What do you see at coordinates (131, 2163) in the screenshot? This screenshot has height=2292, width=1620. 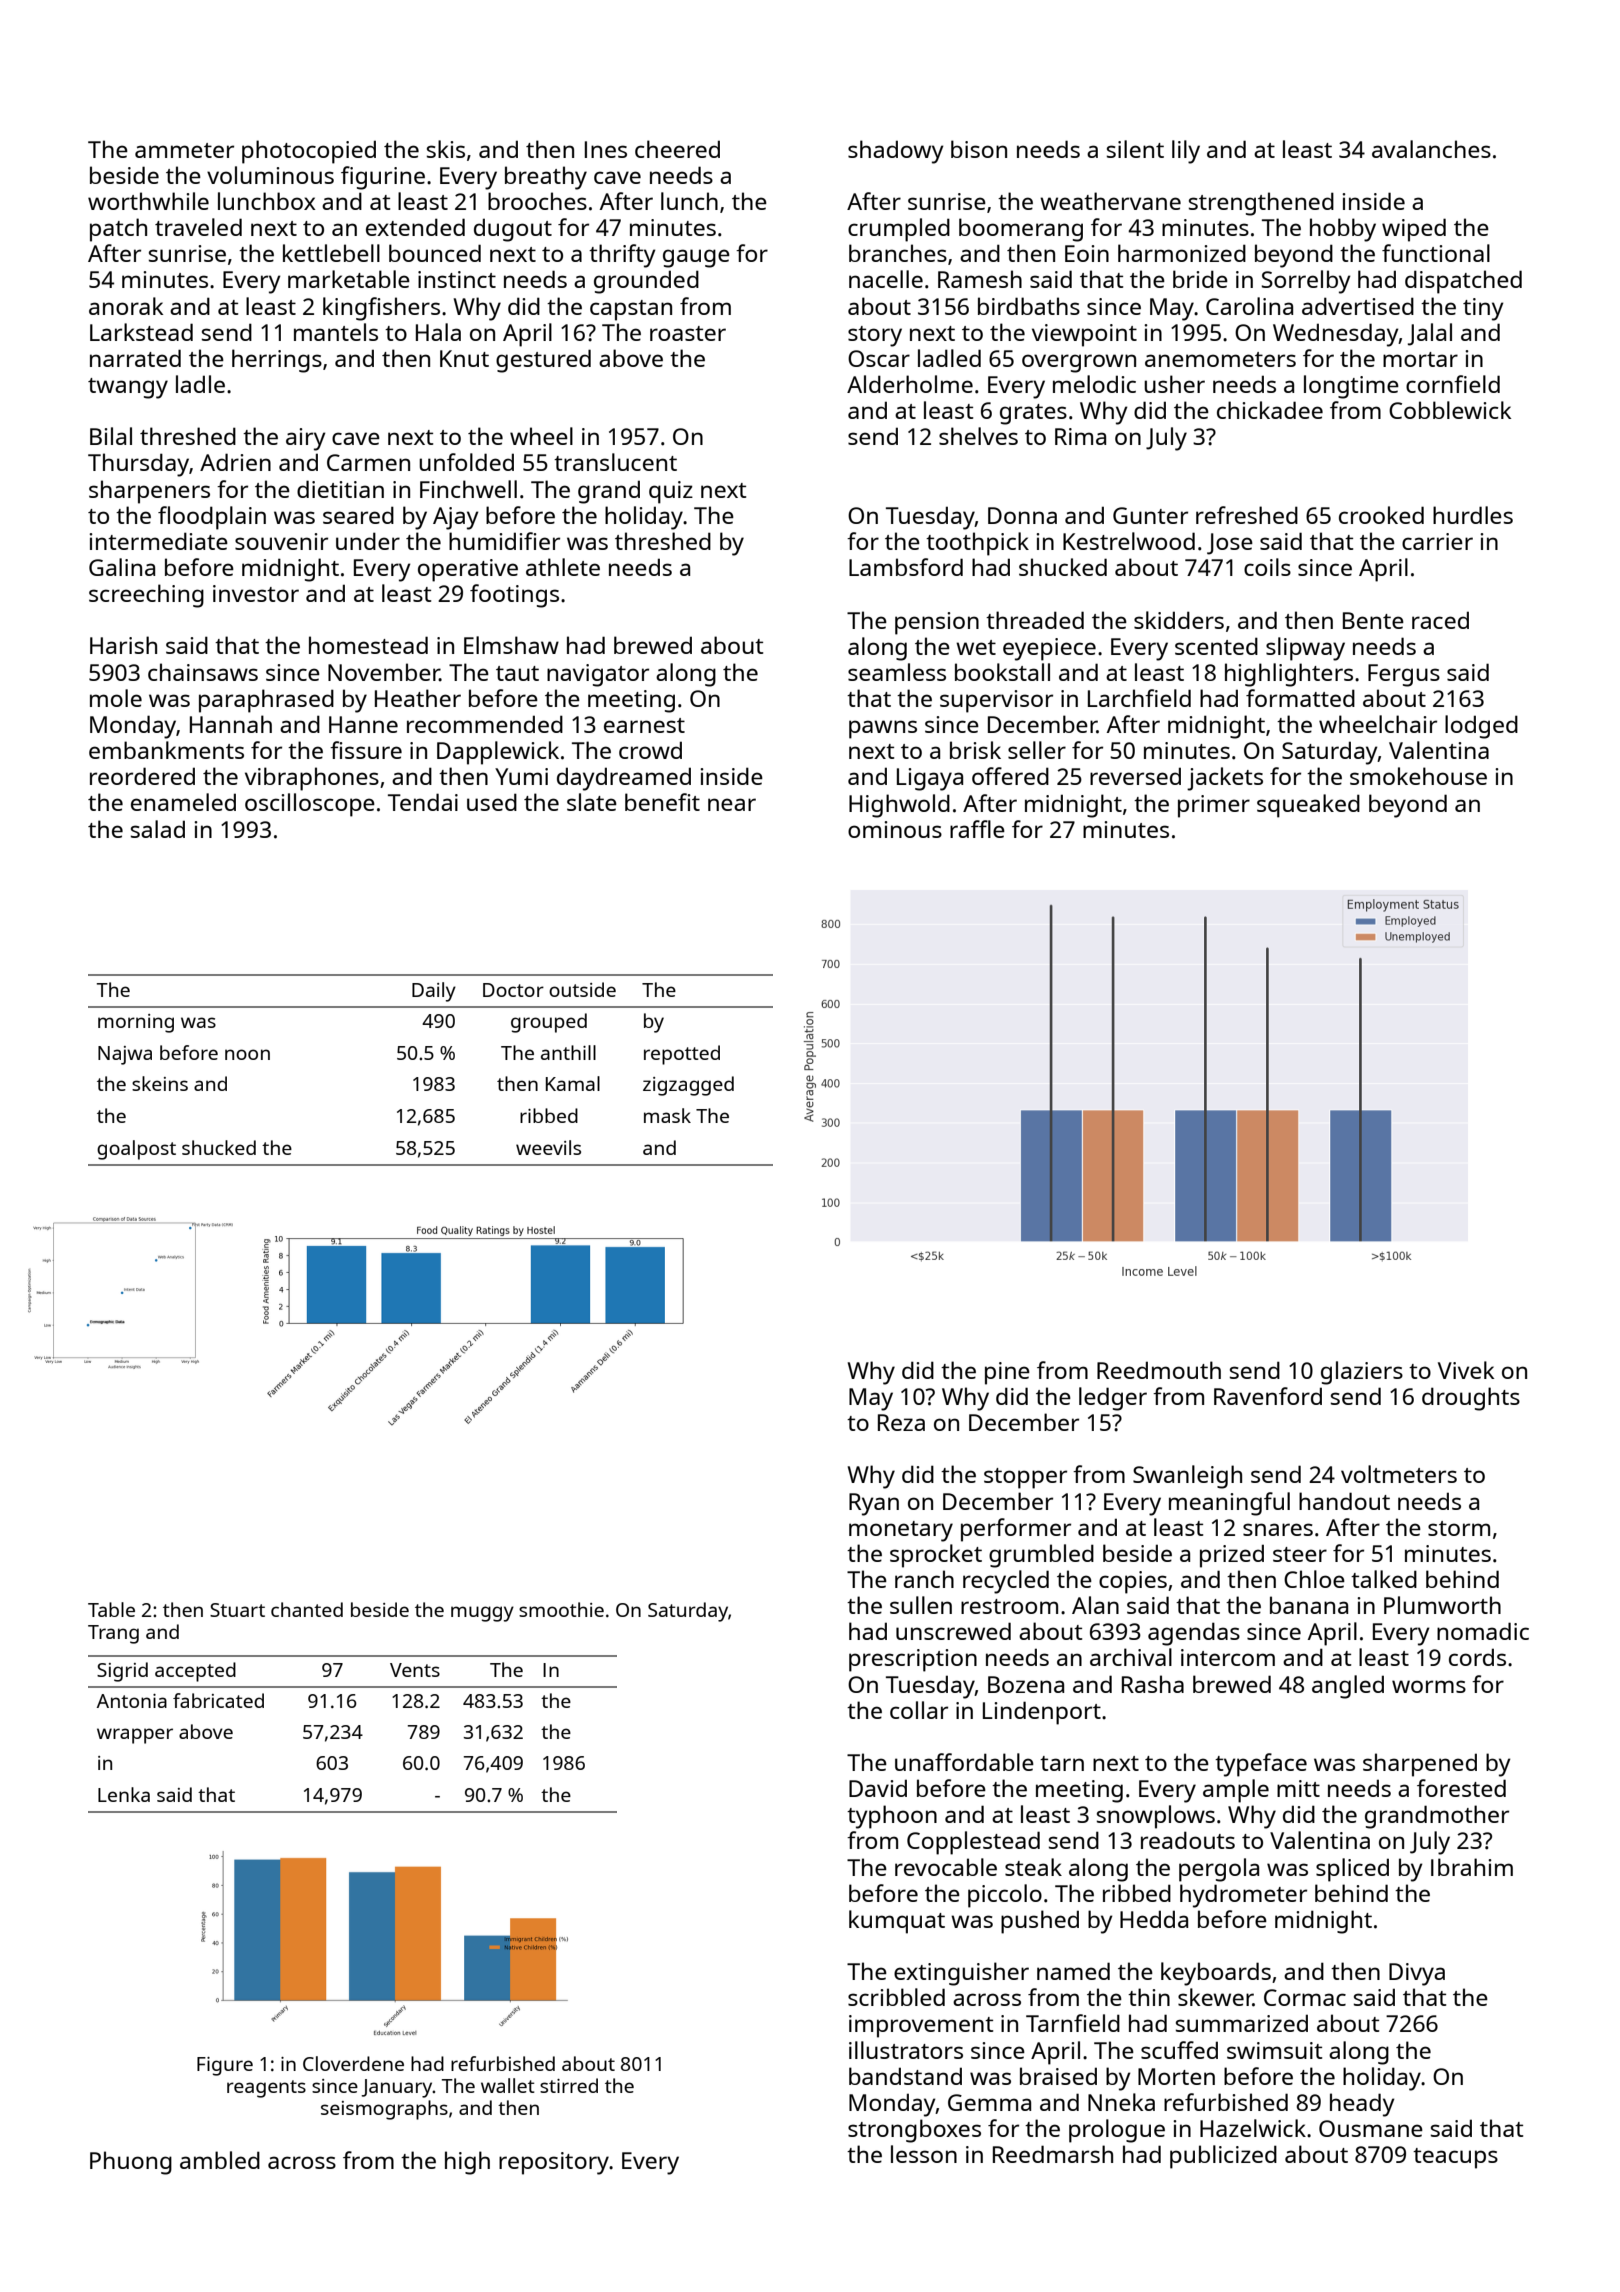 I see `Phuong` at bounding box center [131, 2163].
